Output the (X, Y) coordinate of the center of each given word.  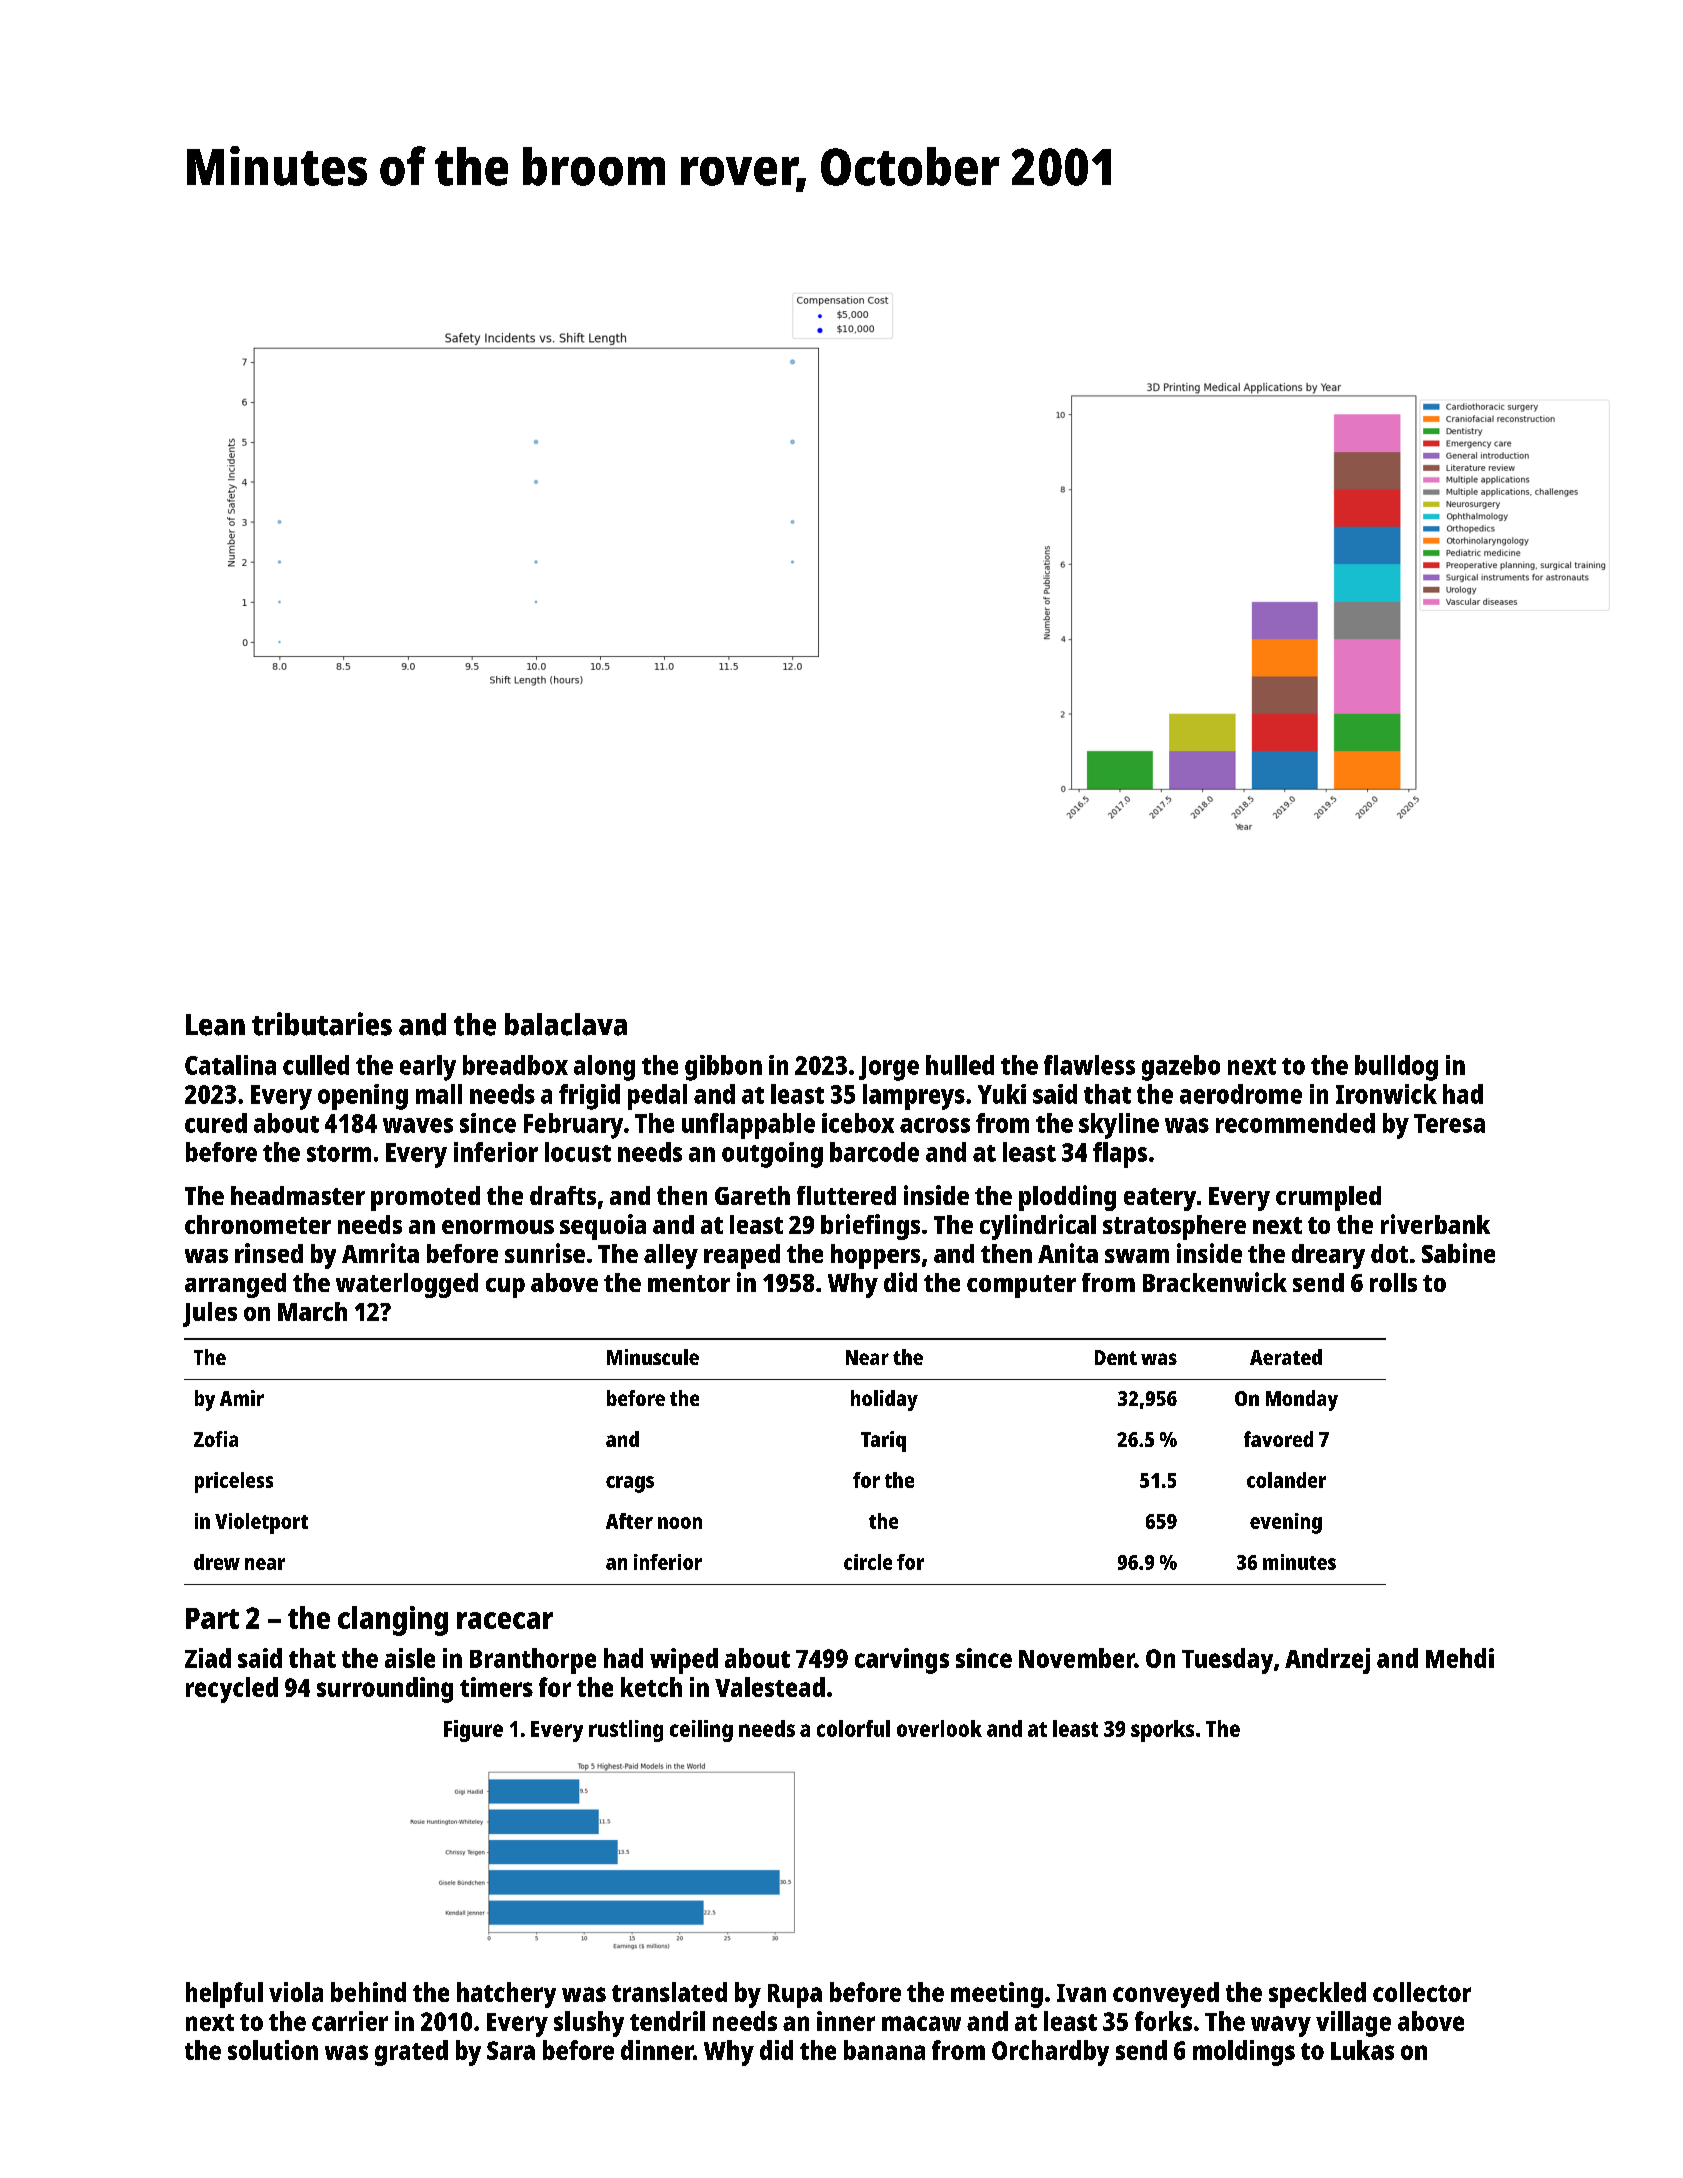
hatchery (506, 1995)
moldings (1244, 2053)
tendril (667, 2021)
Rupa (795, 1996)
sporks (1162, 1731)
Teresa (1449, 1123)
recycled (232, 1690)
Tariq (883, 1441)
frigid (589, 1097)
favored (1278, 1439)
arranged (235, 1285)
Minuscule (653, 1357)
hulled (960, 1065)
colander (1286, 1480)
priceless (234, 1482)
